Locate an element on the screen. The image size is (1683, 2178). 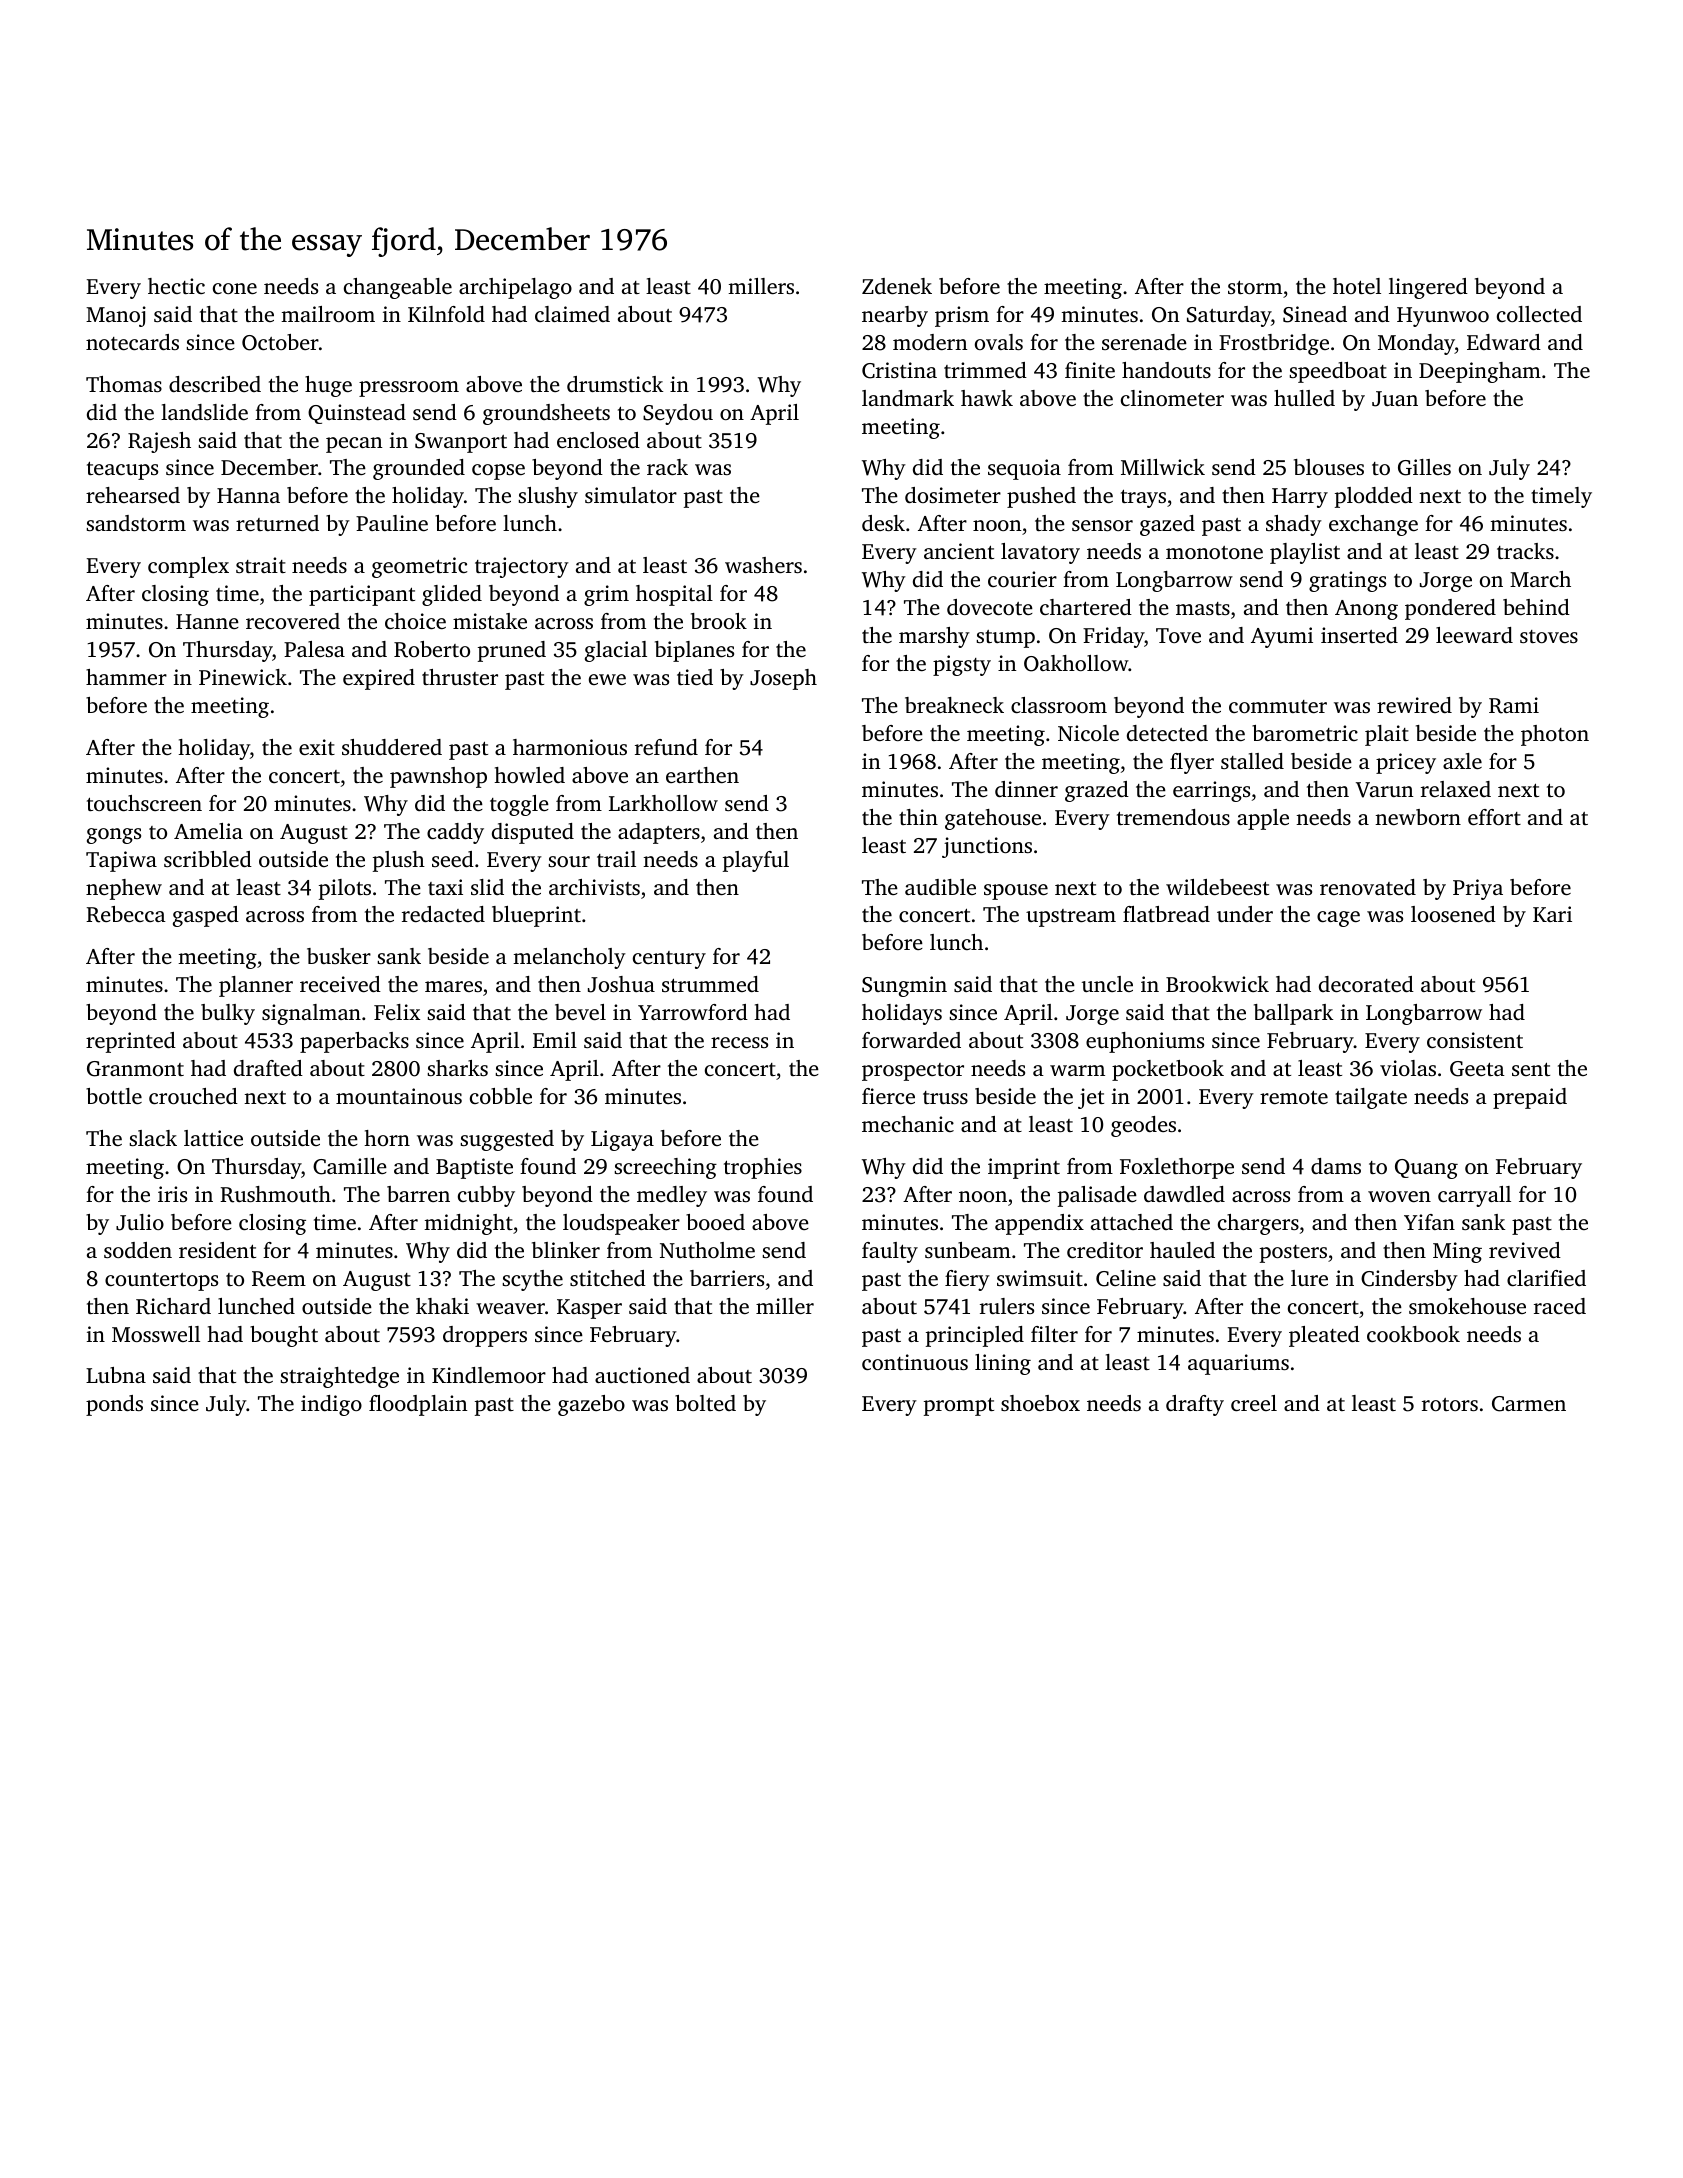
remote is located at coordinates (1294, 1097).
